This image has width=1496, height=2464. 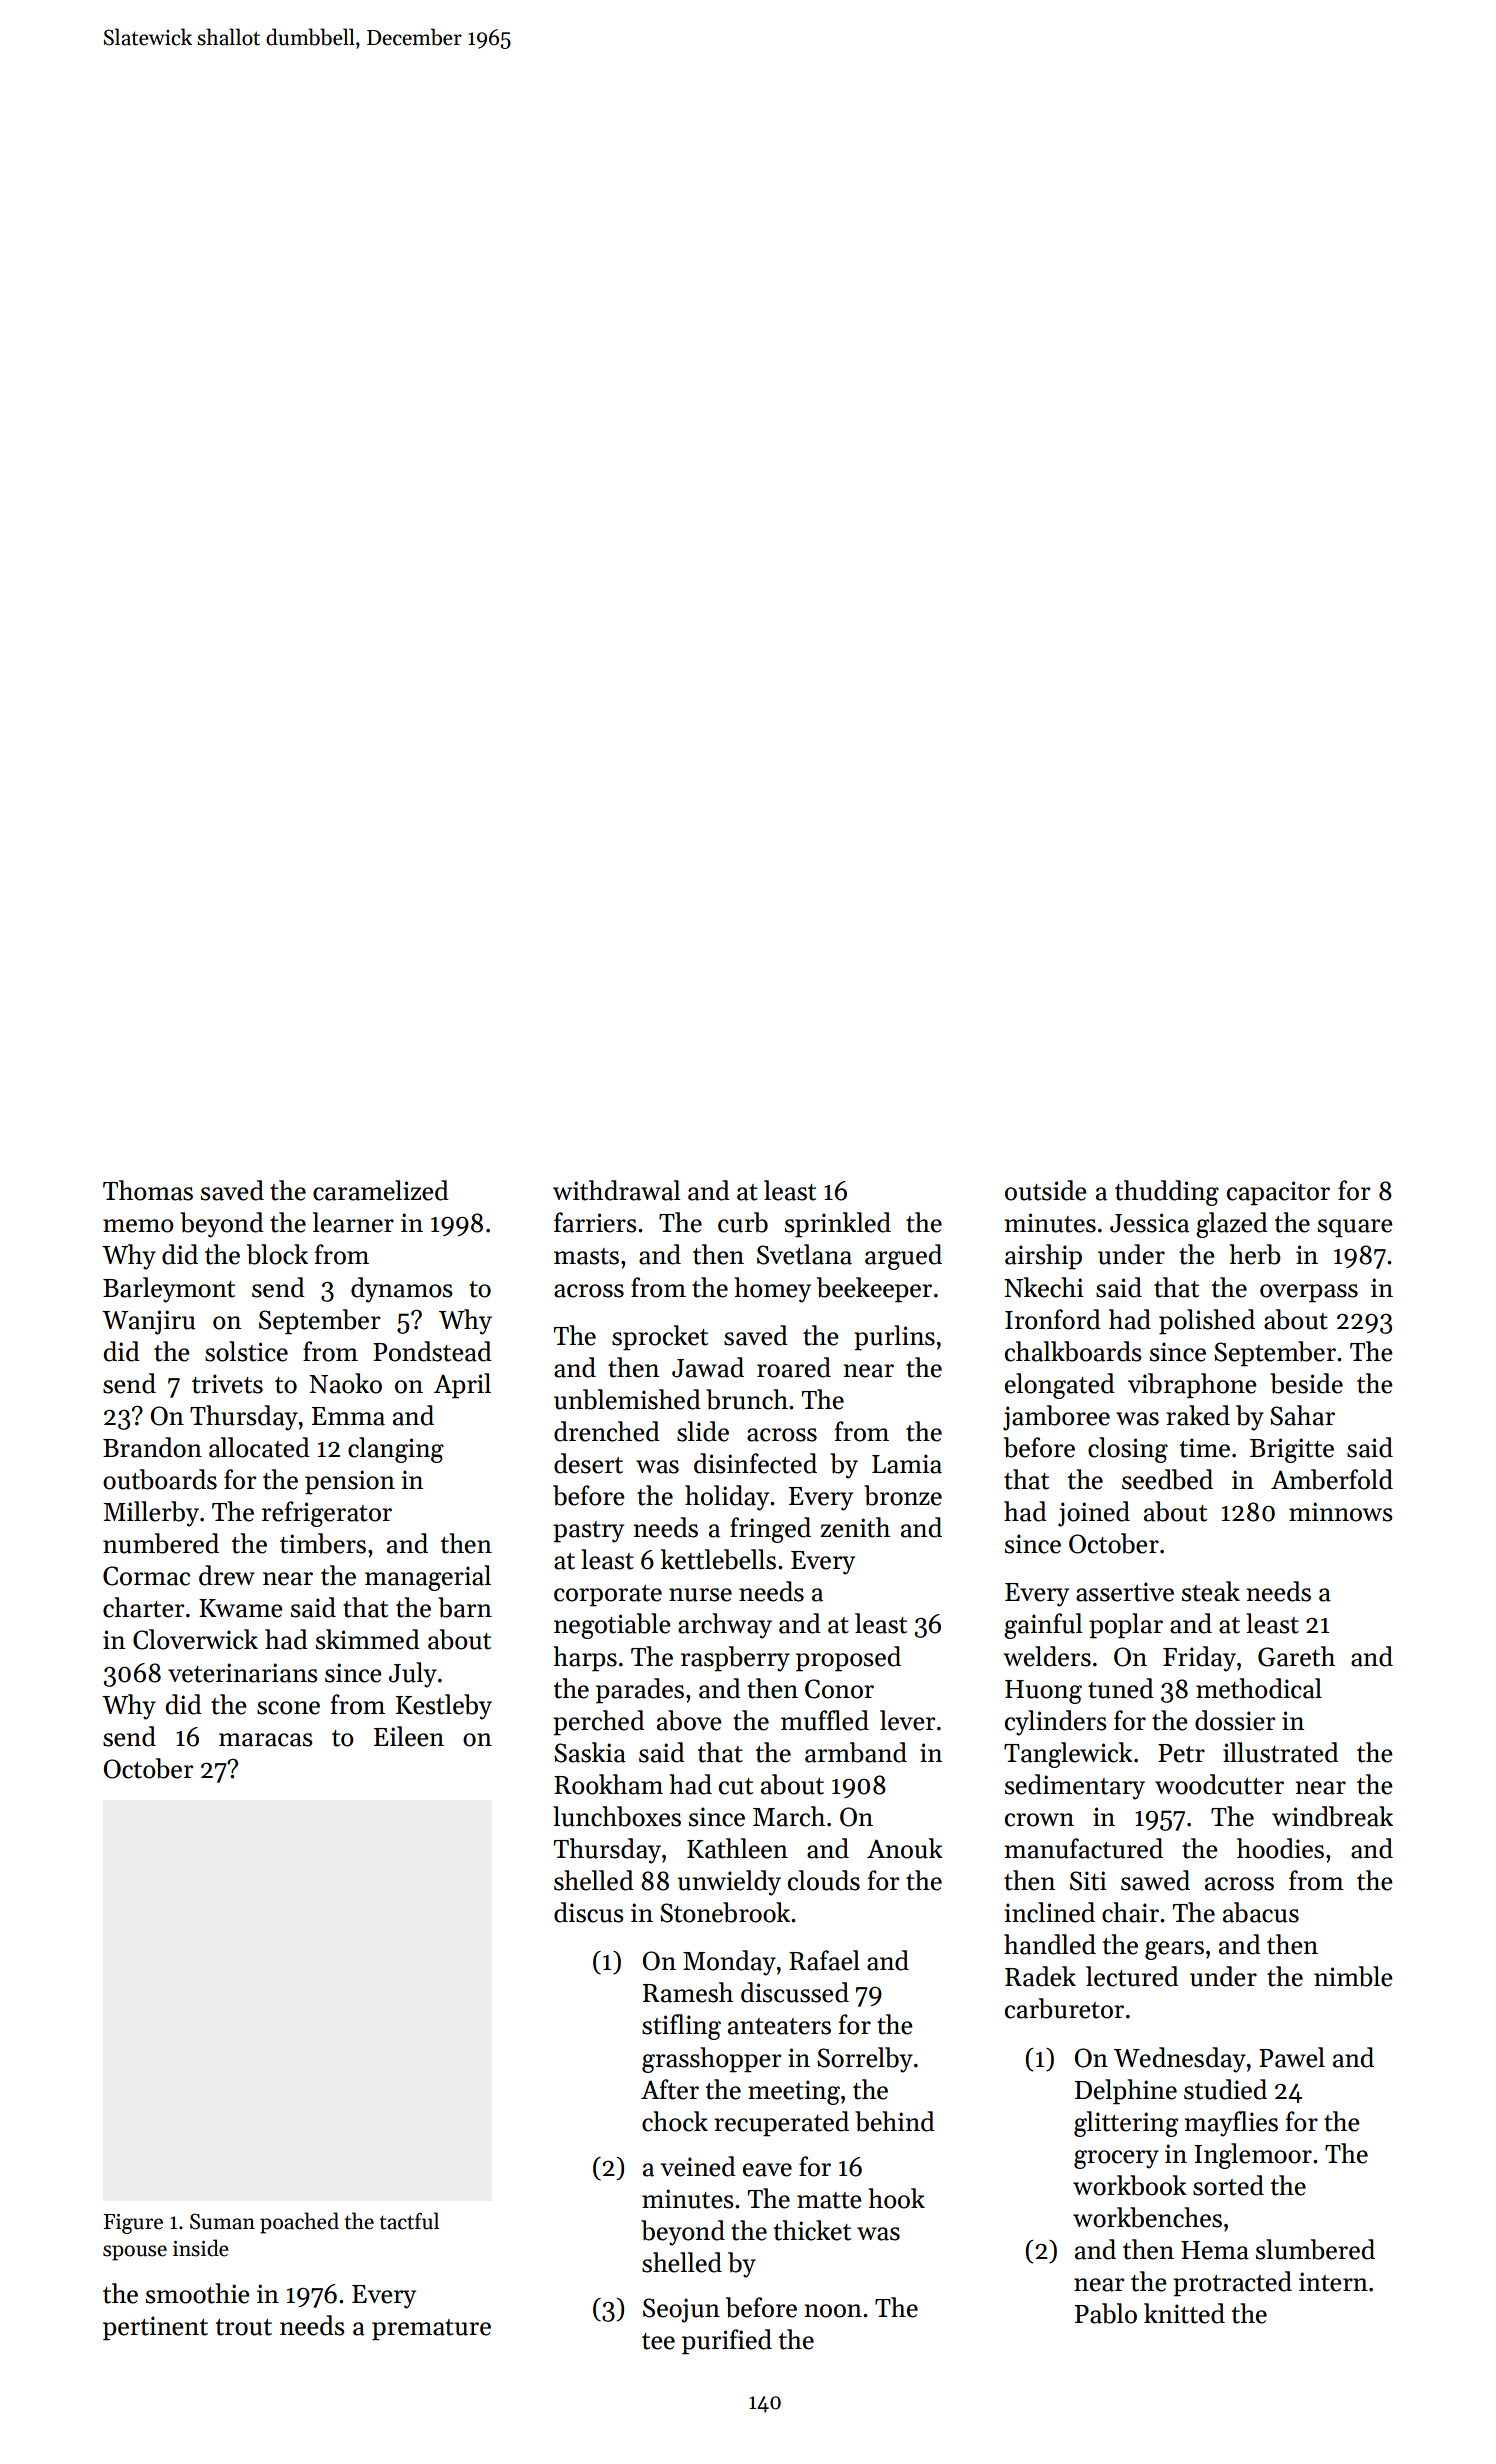 I want to click on withdrawal, so click(x=617, y=1190).
